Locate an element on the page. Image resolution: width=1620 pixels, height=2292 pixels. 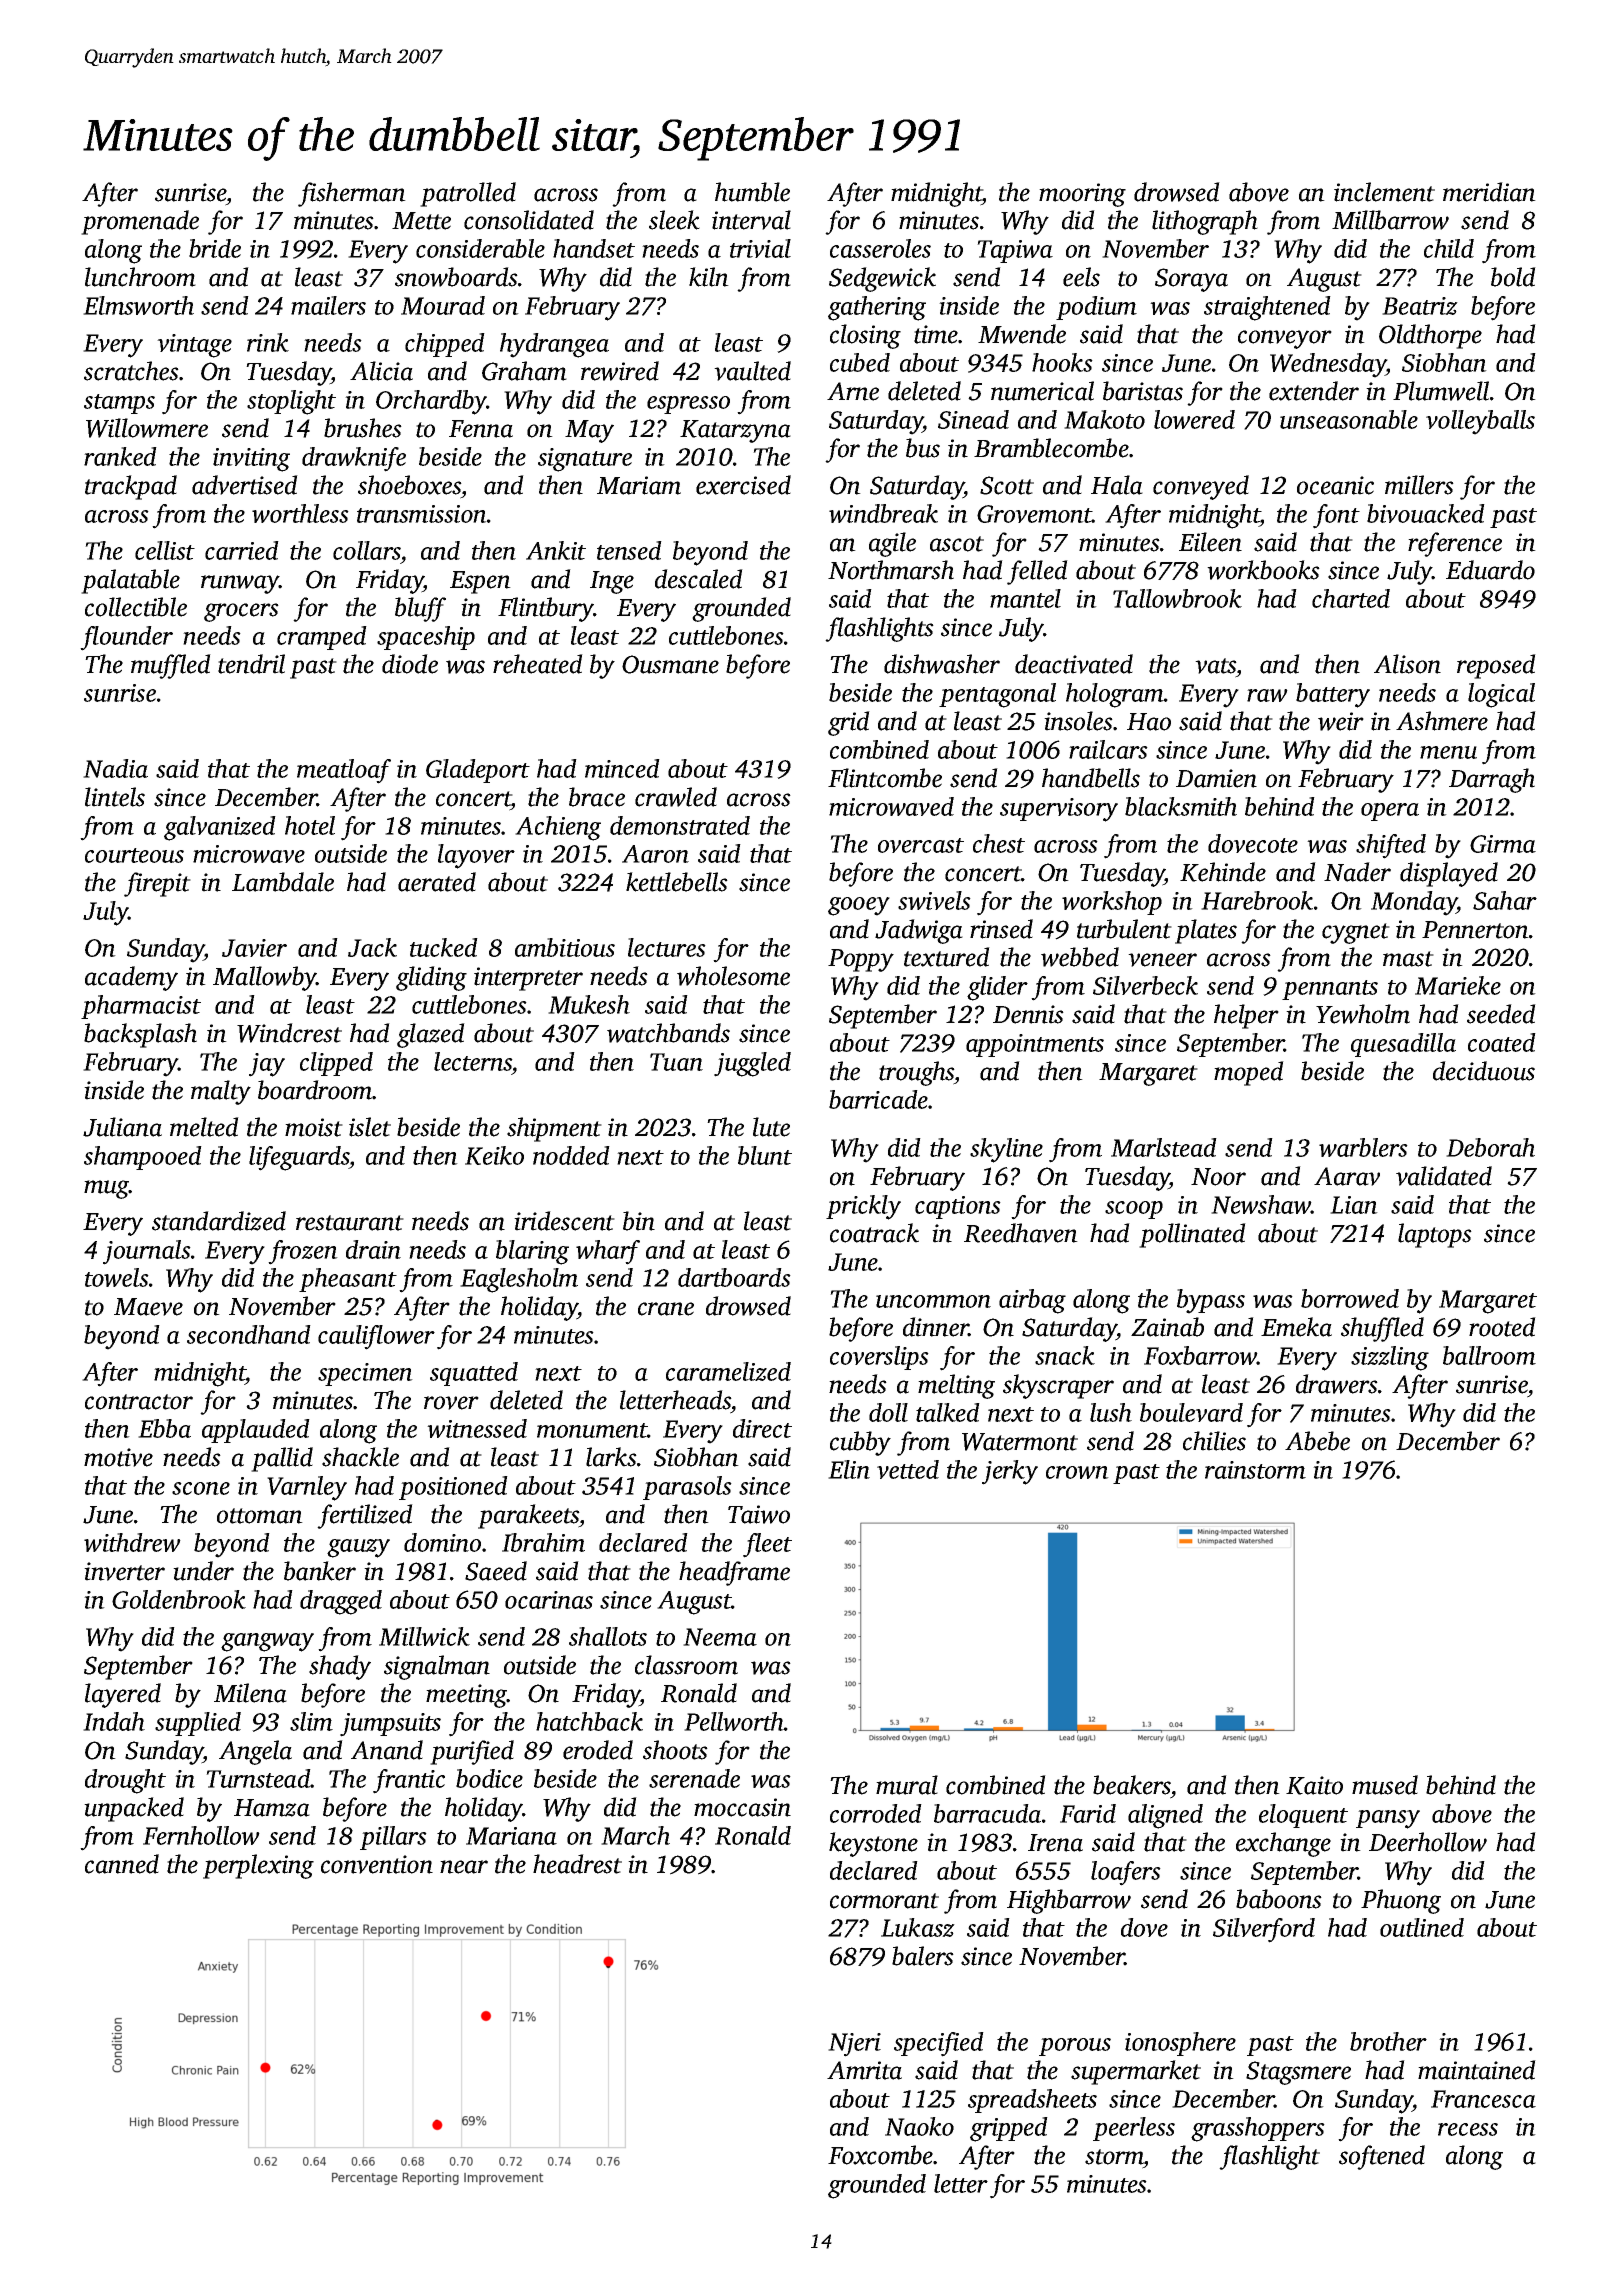
coated is located at coordinates (1502, 1042).
